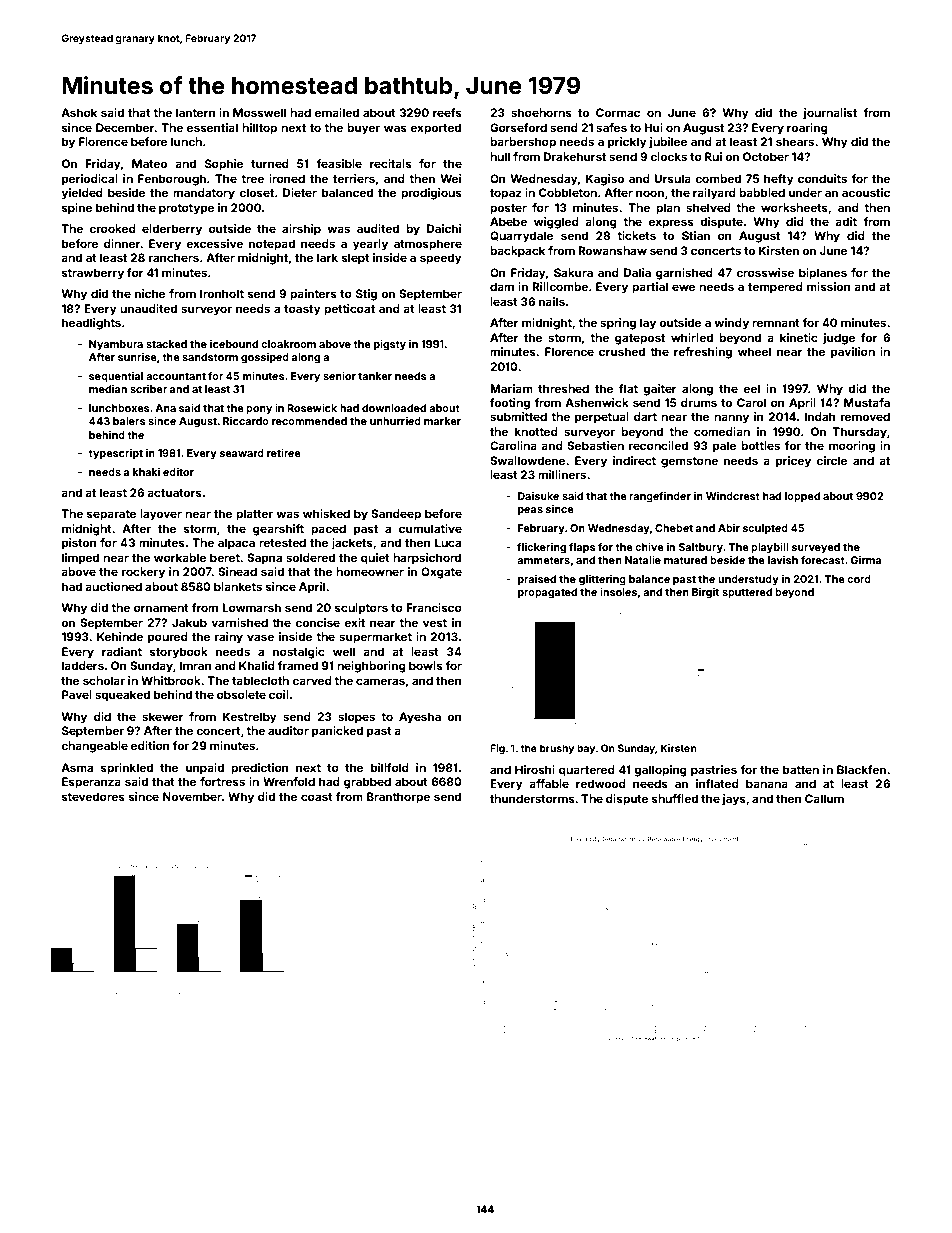  I want to click on spine, so click(77, 209).
